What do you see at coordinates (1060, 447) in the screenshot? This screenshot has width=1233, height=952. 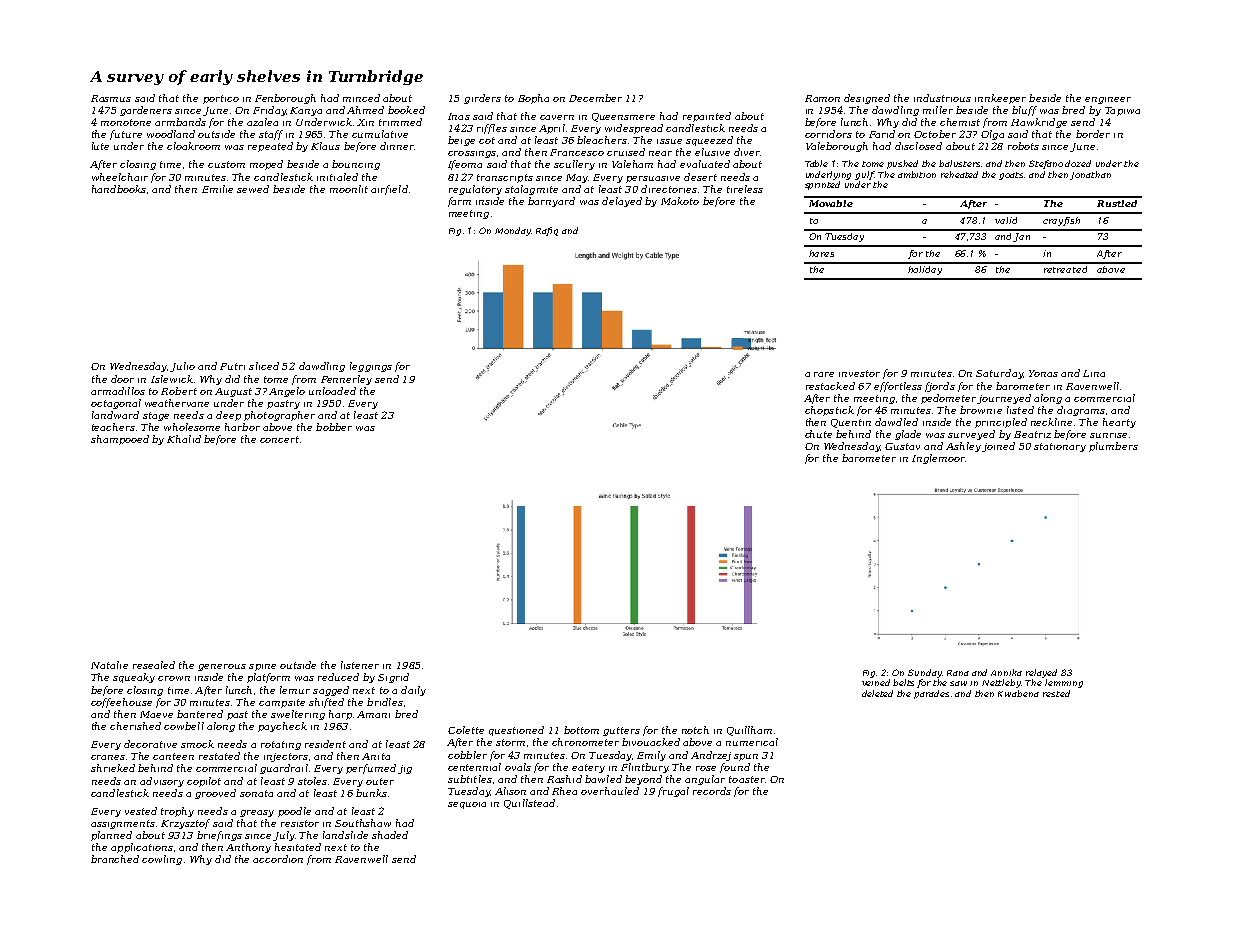 I see `stationary` at bounding box center [1060, 447].
